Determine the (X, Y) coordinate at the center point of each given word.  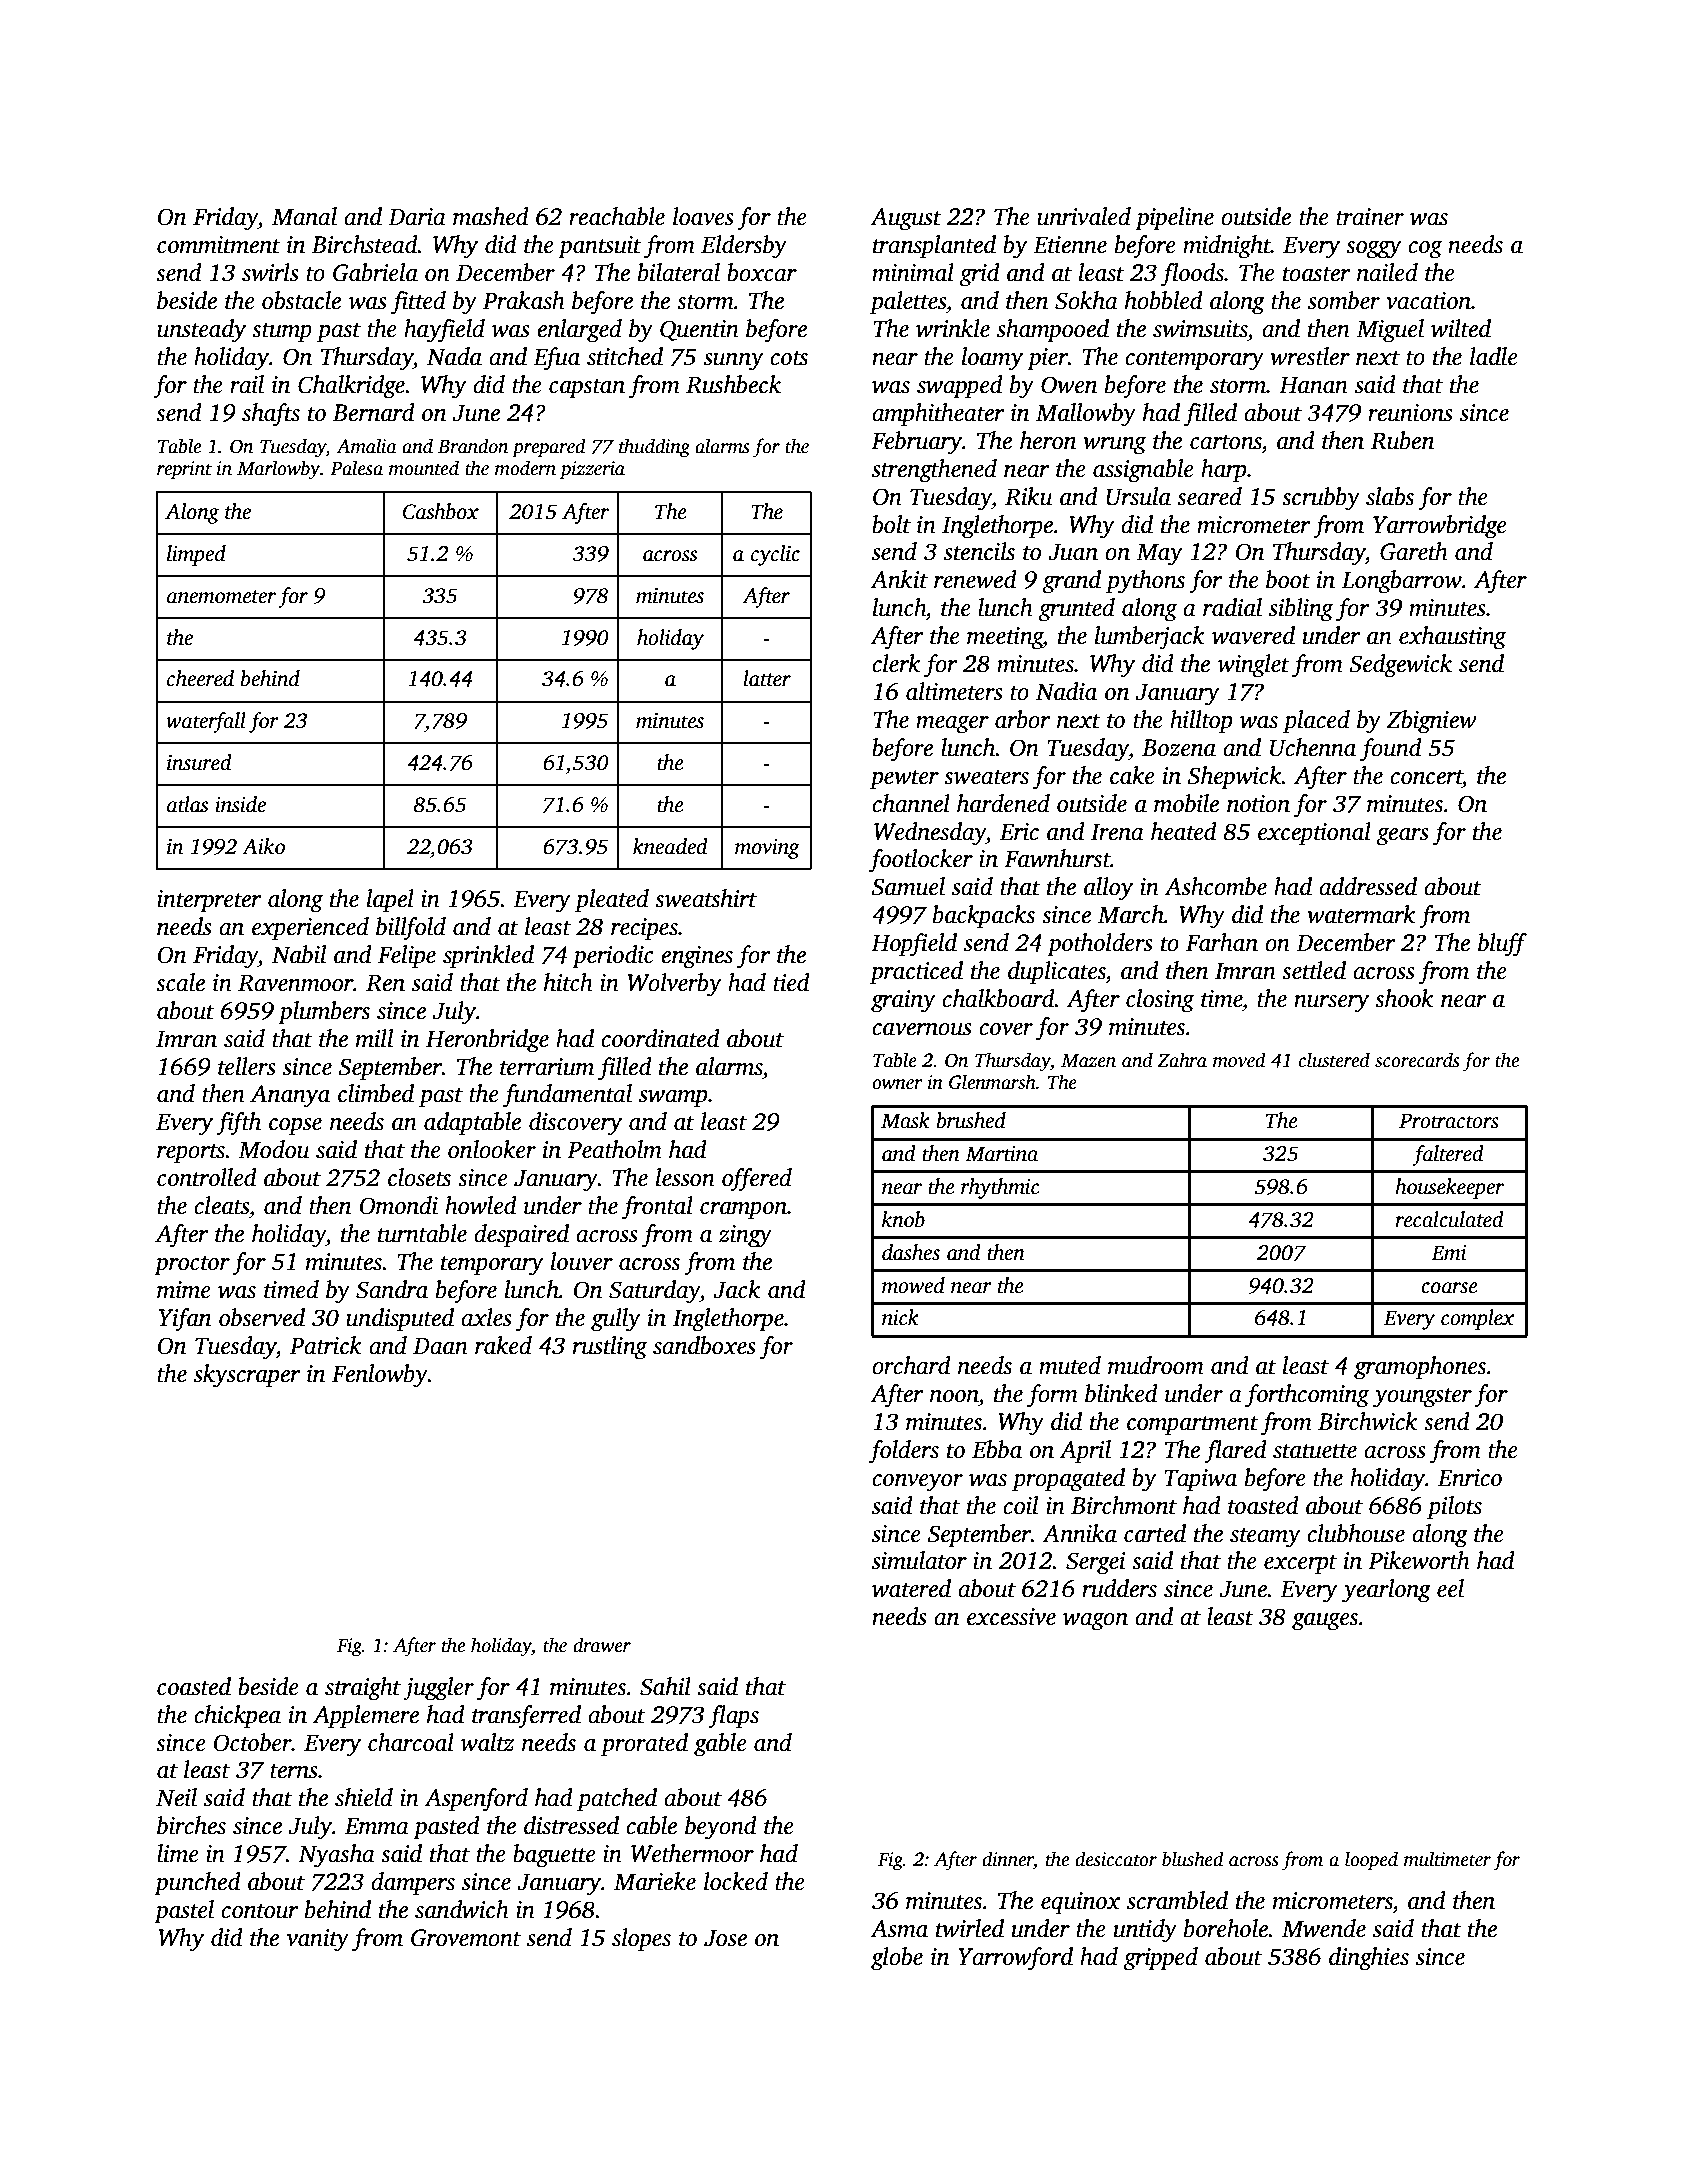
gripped (1161, 1959)
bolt (891, 524)
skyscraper (247, 1376)
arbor (1022, 719)
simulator (919, 1560)
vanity (318, 1940)
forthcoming (1307, 1396)
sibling (1301, 610)
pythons (1145, 582)
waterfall (206, 722)
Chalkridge (351, 387)
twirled (970, 1928)
